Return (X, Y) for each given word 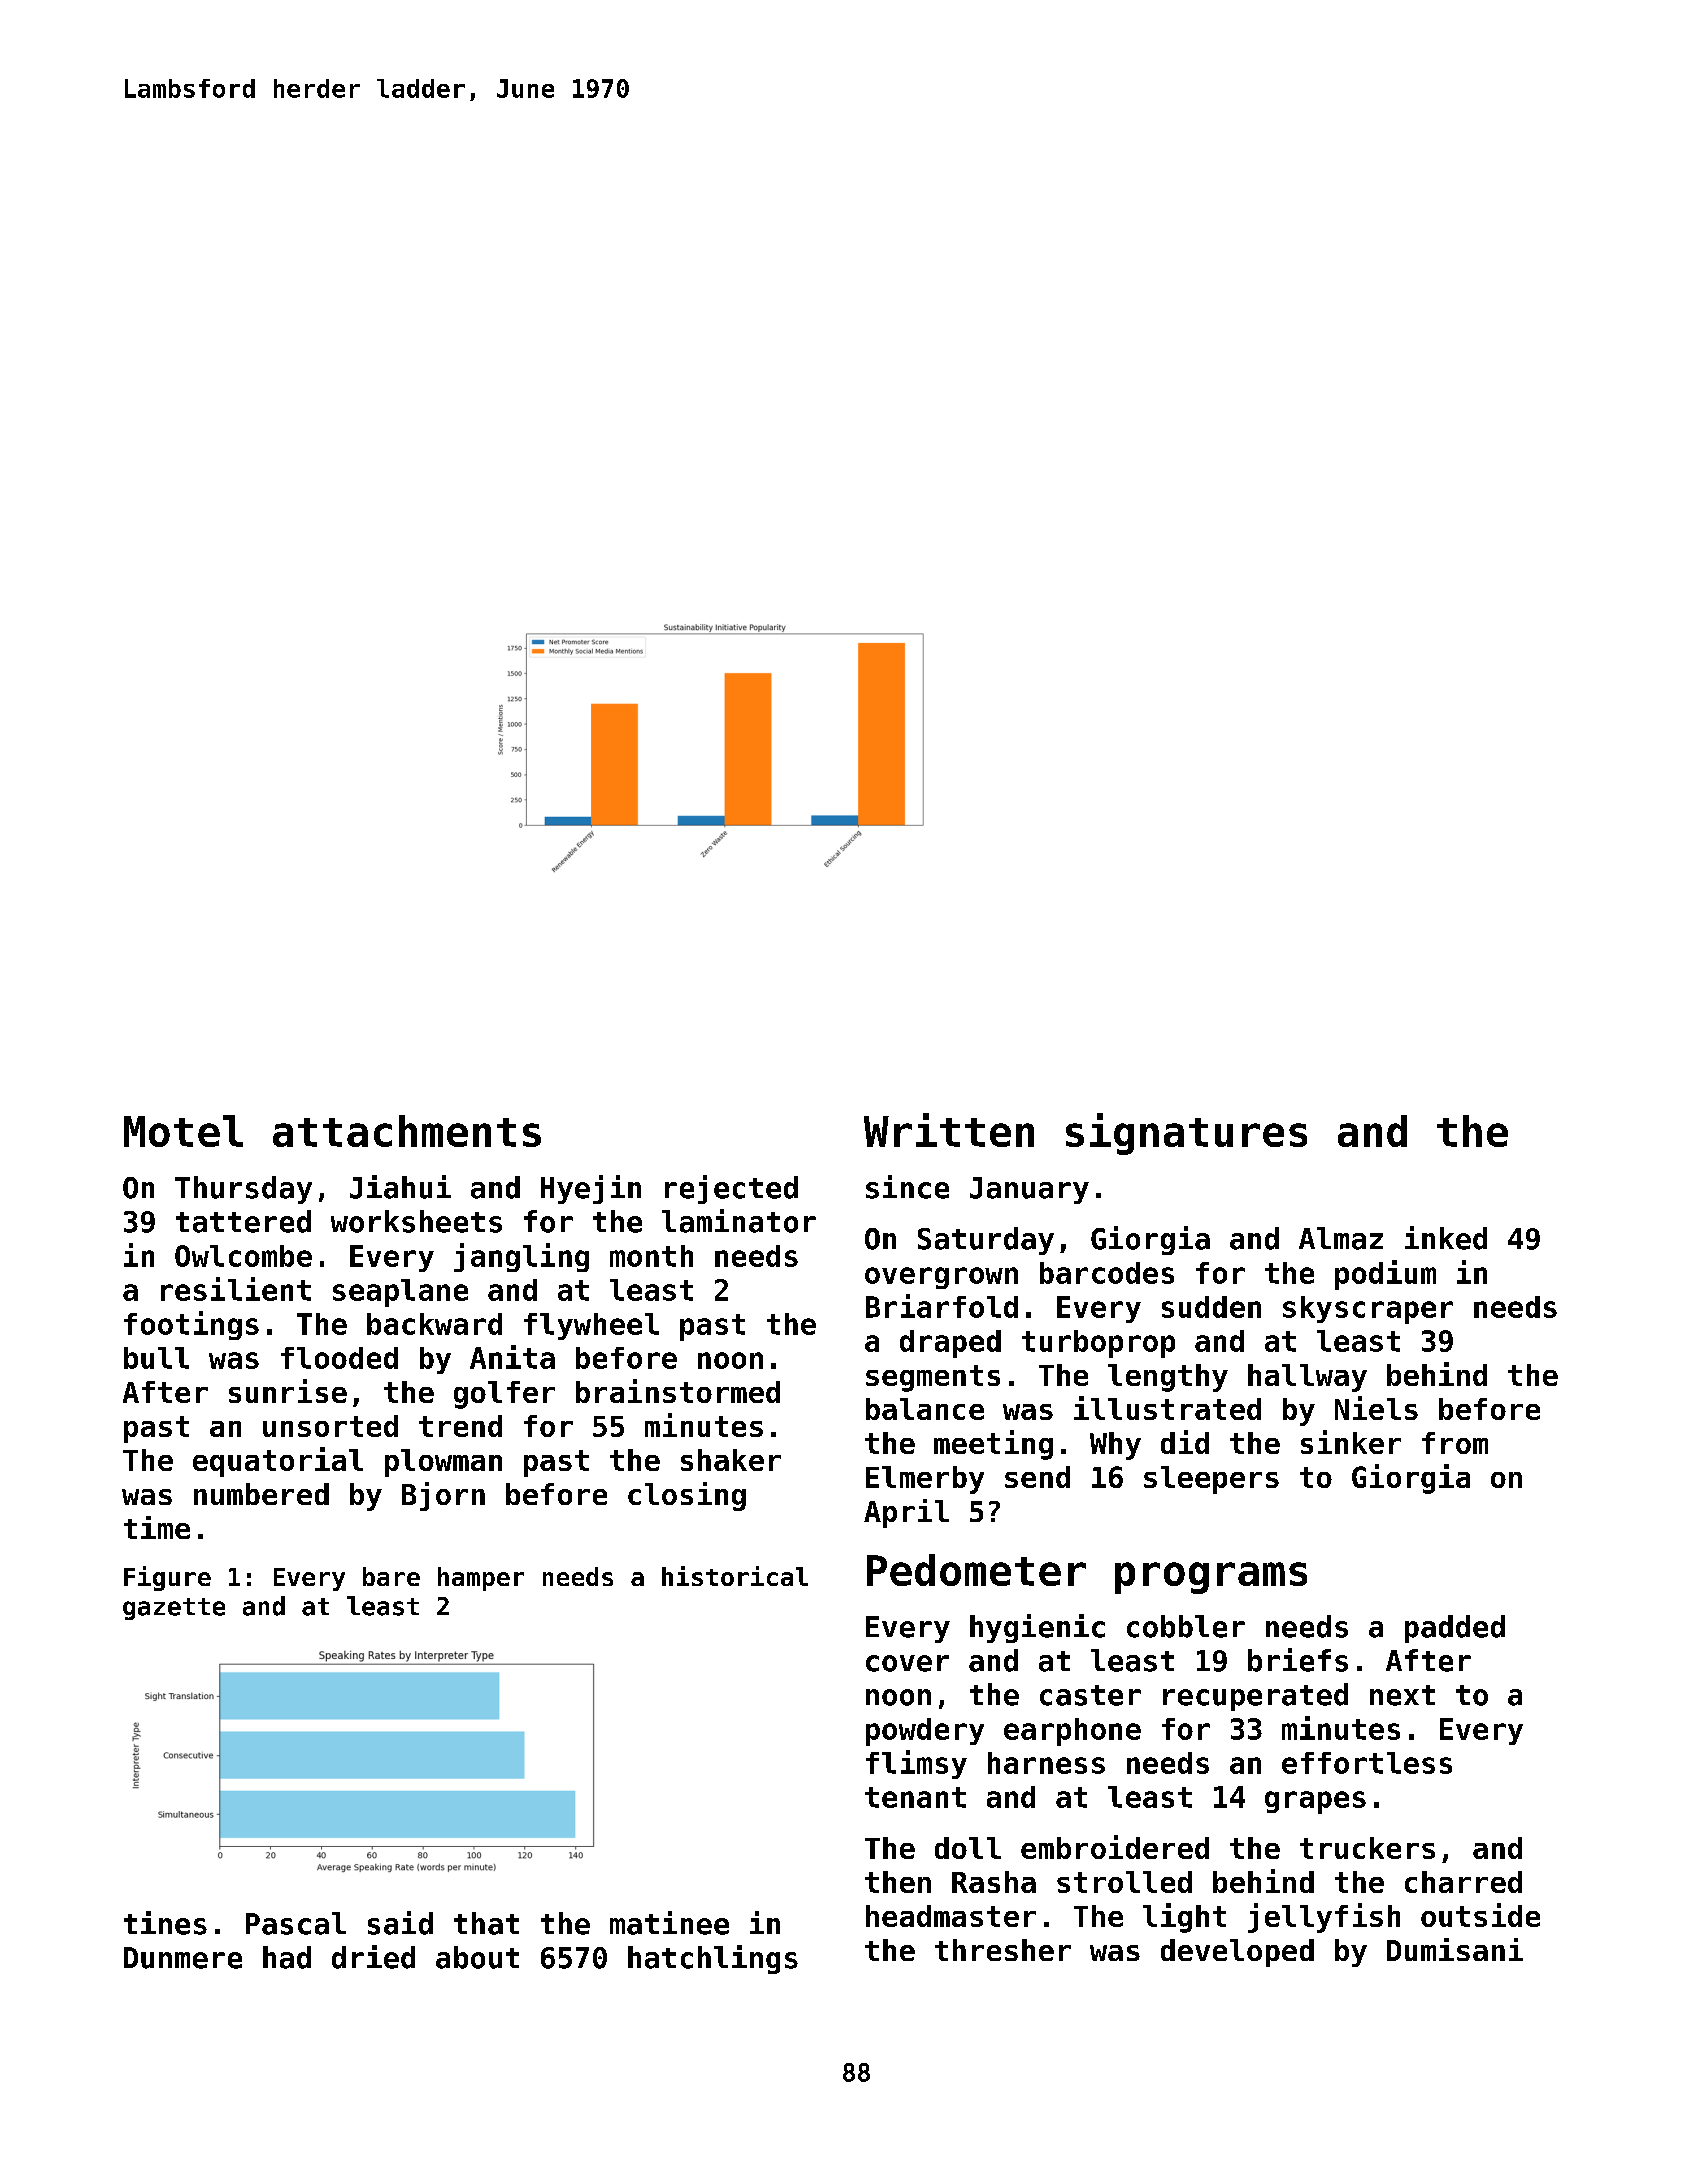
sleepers (1211, 1480)
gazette (174, 1609)
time (157, 1527)
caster (1090, 1695)
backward (434, 1324)
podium (1385, 1275)
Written (949, 1130)
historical (735, 1576)
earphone (1072, 1732)
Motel (183, 1131)
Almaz (1341, 1238)
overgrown (941, 1278)
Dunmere (183, 1958)
